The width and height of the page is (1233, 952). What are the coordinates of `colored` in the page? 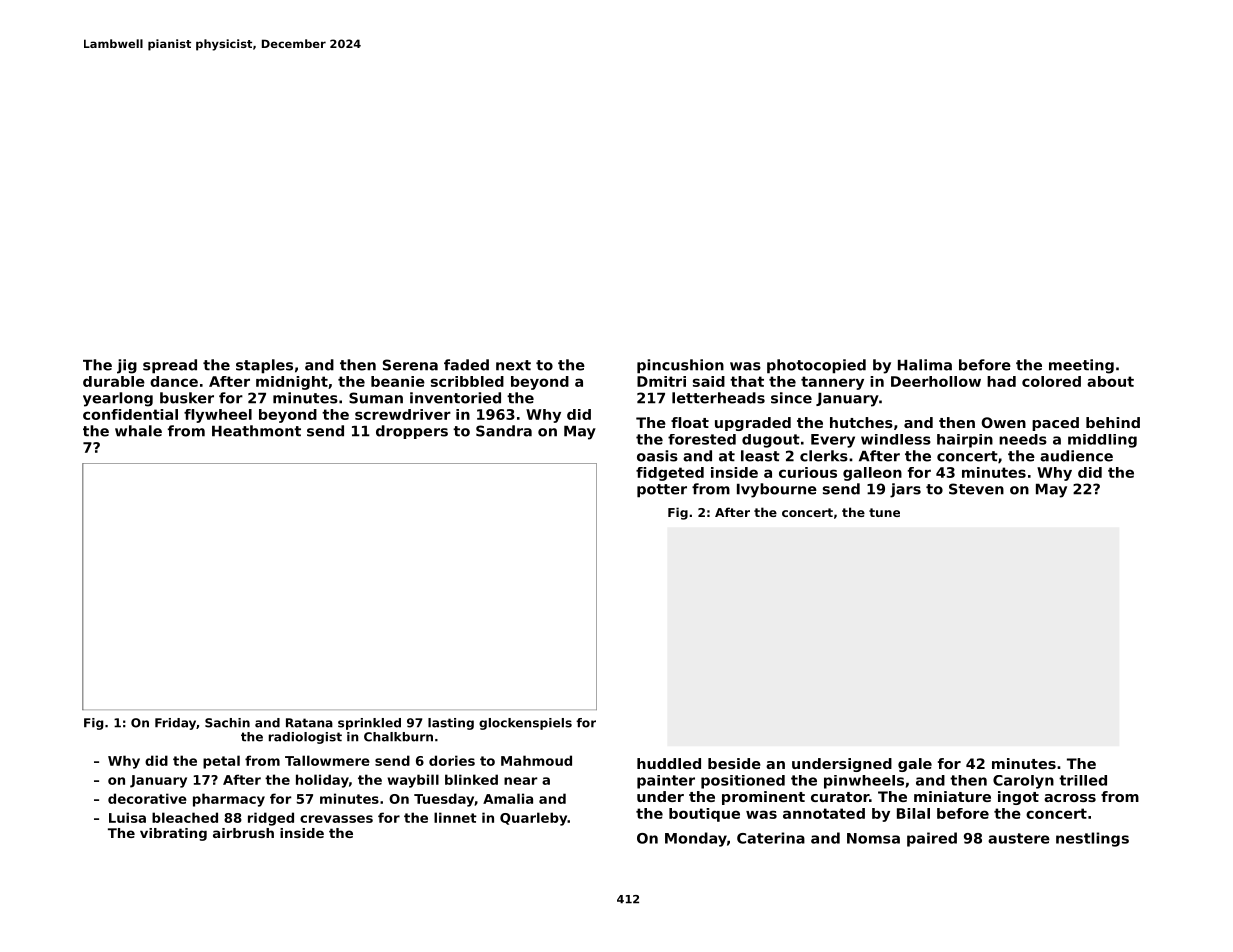 It's located at (1051, 381).
